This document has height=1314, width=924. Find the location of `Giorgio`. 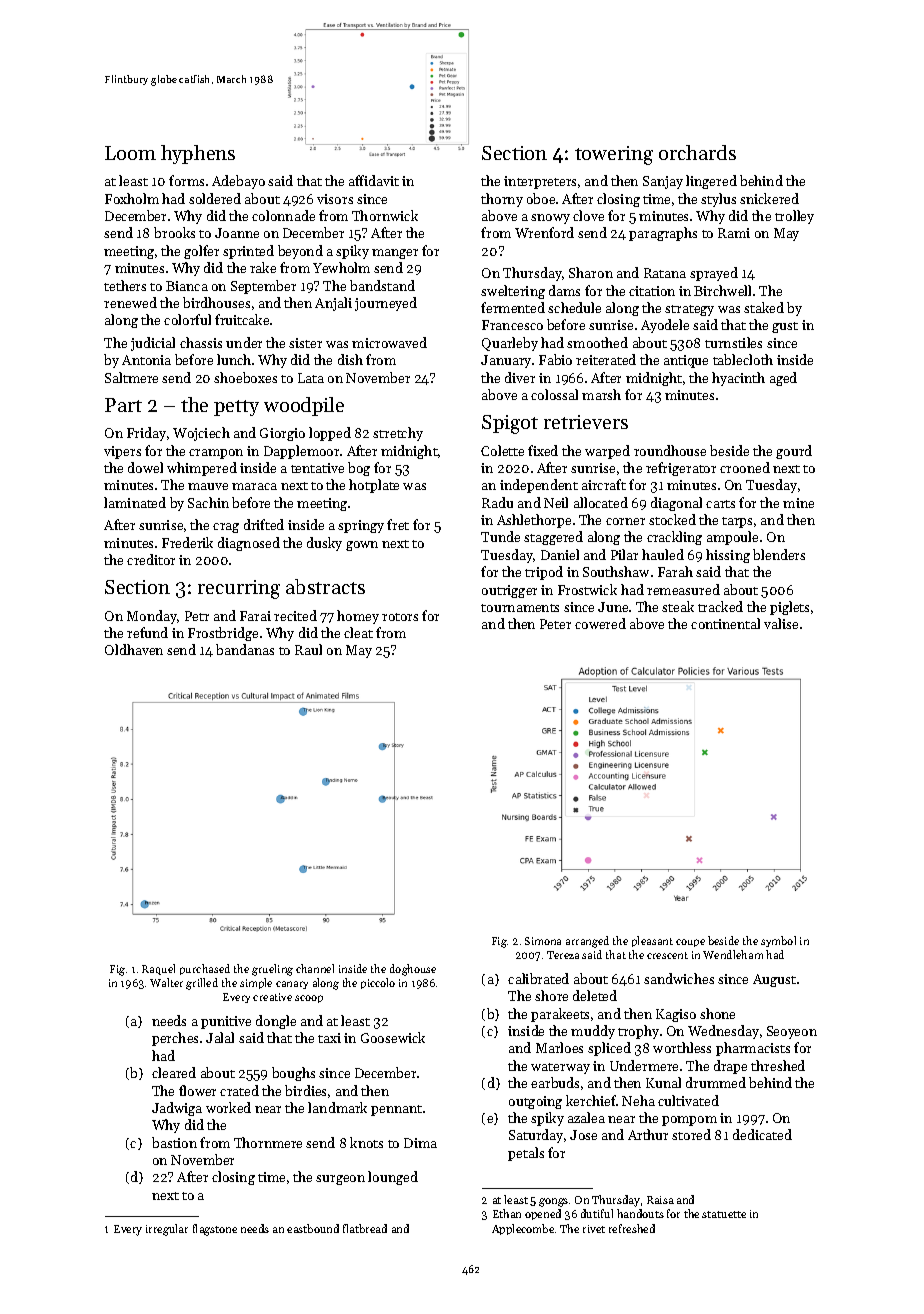

Giorgio is located at coordinates (282, 434).
